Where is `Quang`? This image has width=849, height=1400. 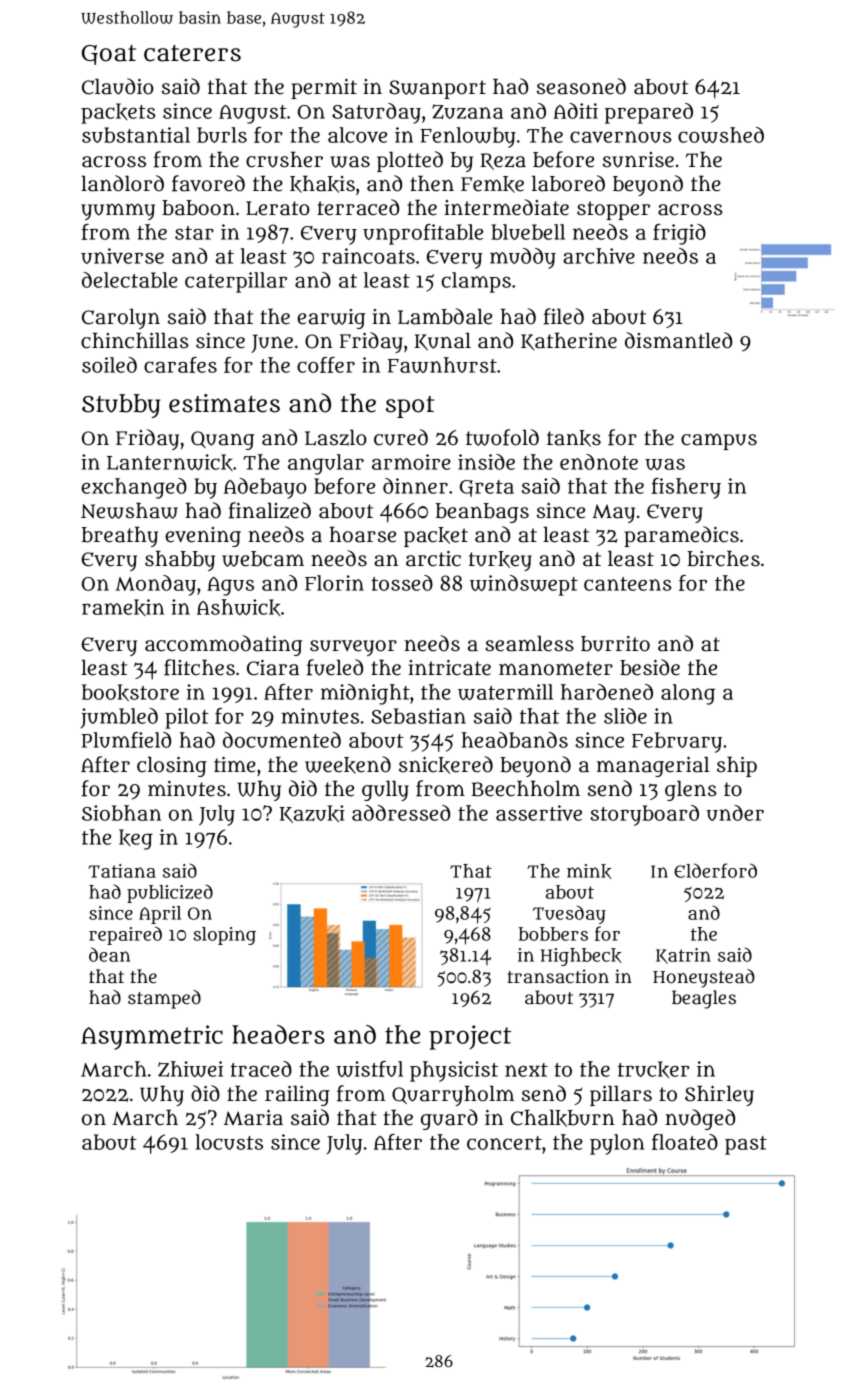 Quang is located at coordinates (223, 440).
